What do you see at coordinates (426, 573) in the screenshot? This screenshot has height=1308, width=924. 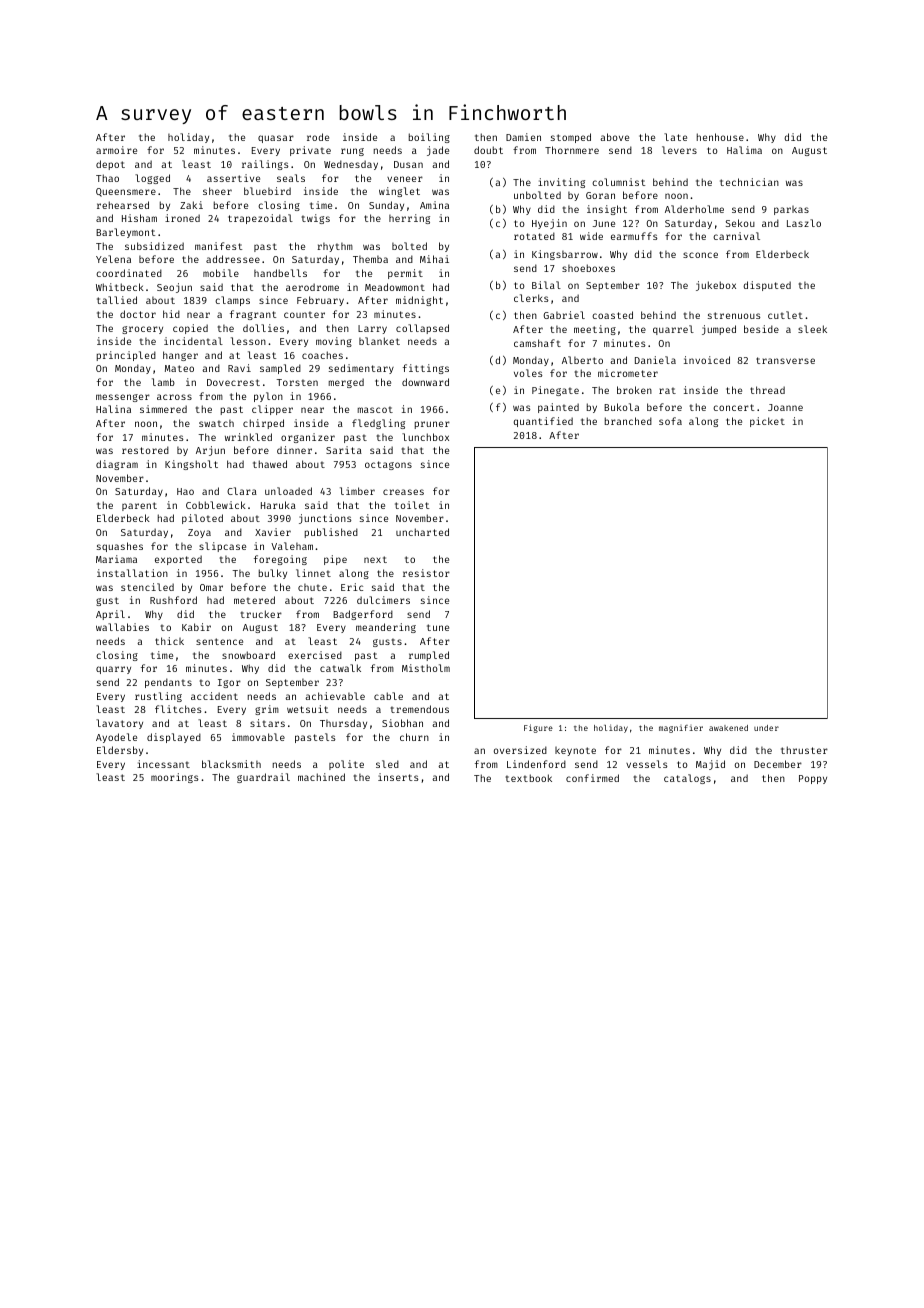 I see `resistor` at bounding box center [426, 573].
